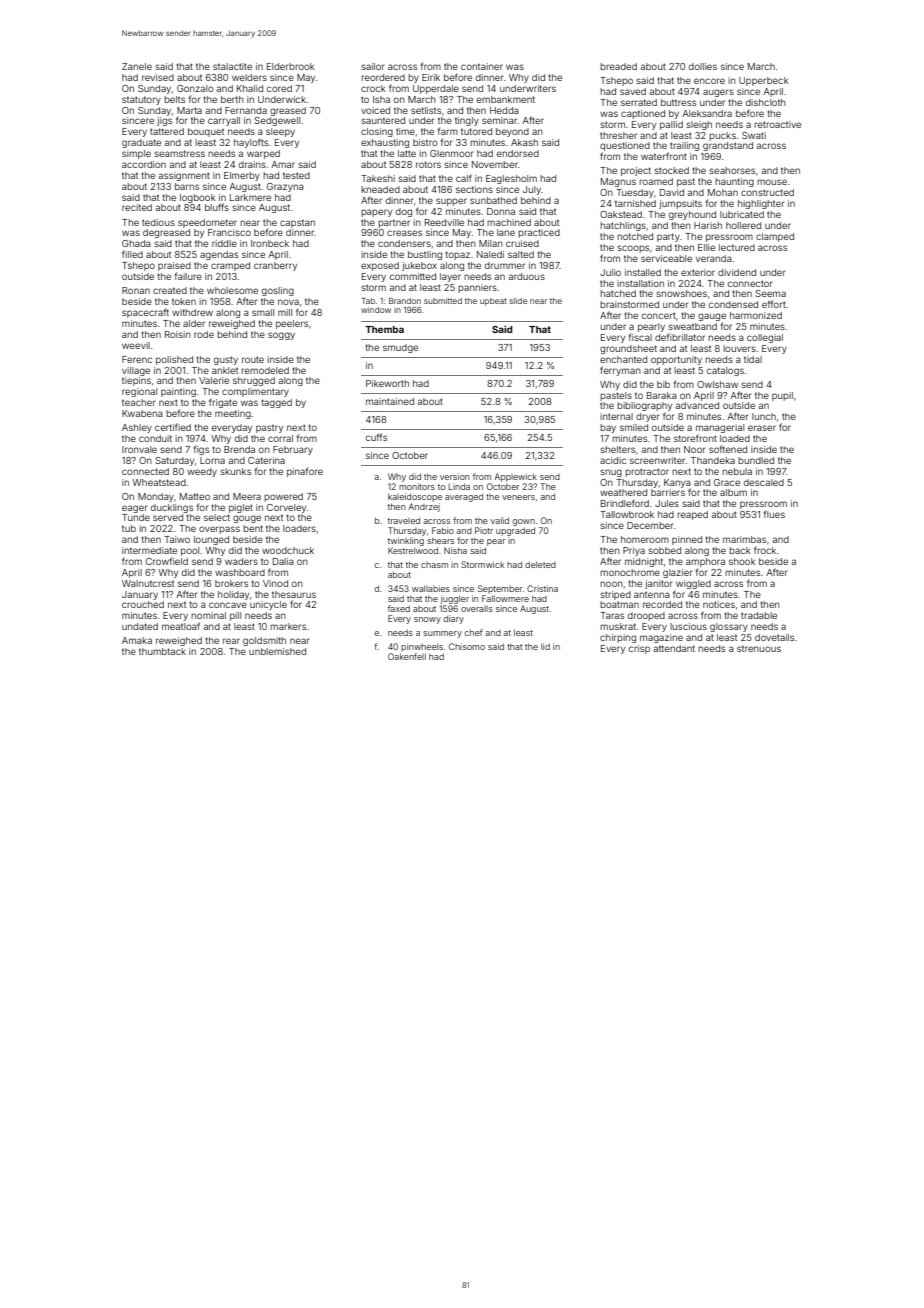  What do you see at coordinates (159, 482) in the screenshot?
I see `Wheatstead` at bounding box center [159, 482].
